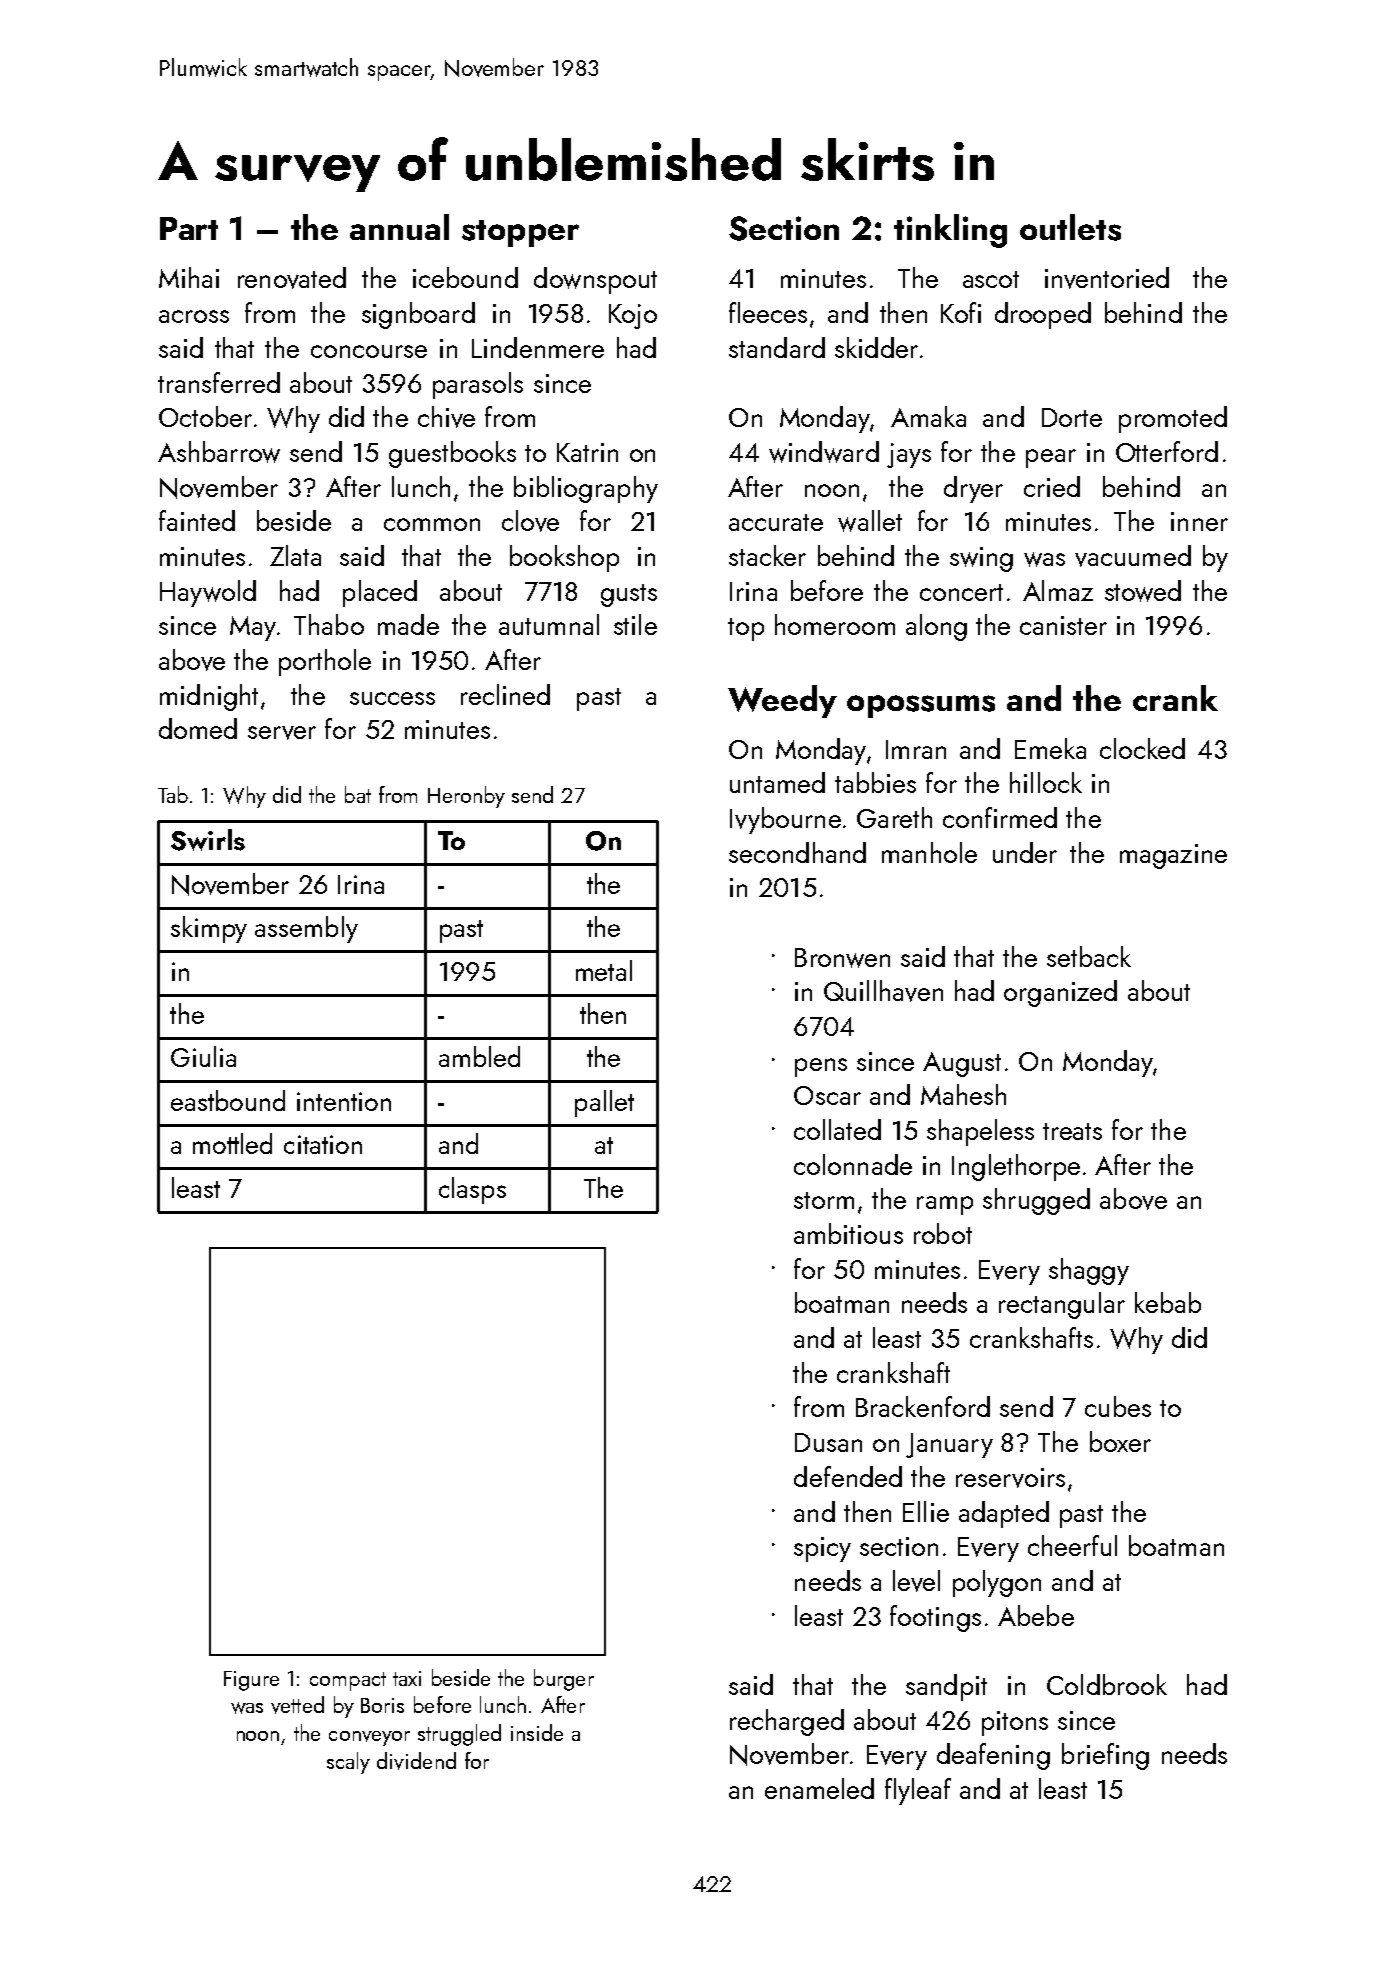 The height and width of the page is (1969, 1386). I want to click on dividend, so click(416, 1761).
